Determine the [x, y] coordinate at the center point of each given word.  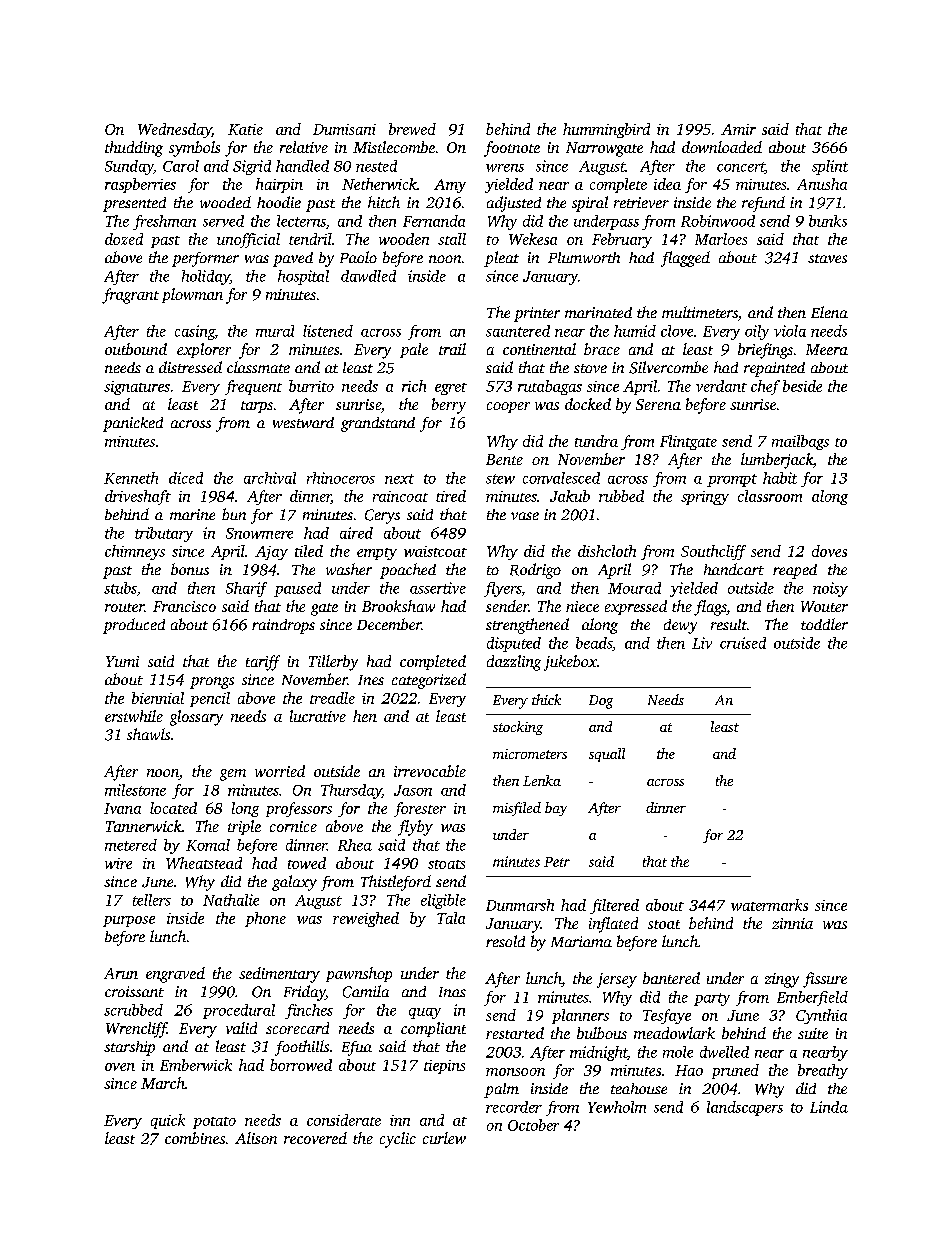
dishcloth [607, 551]
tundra [596, 441]
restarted [515, 1033]
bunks [828, 221]
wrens [505, 168]
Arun [121, 973]
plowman [192, 295]
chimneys [135, 552]
